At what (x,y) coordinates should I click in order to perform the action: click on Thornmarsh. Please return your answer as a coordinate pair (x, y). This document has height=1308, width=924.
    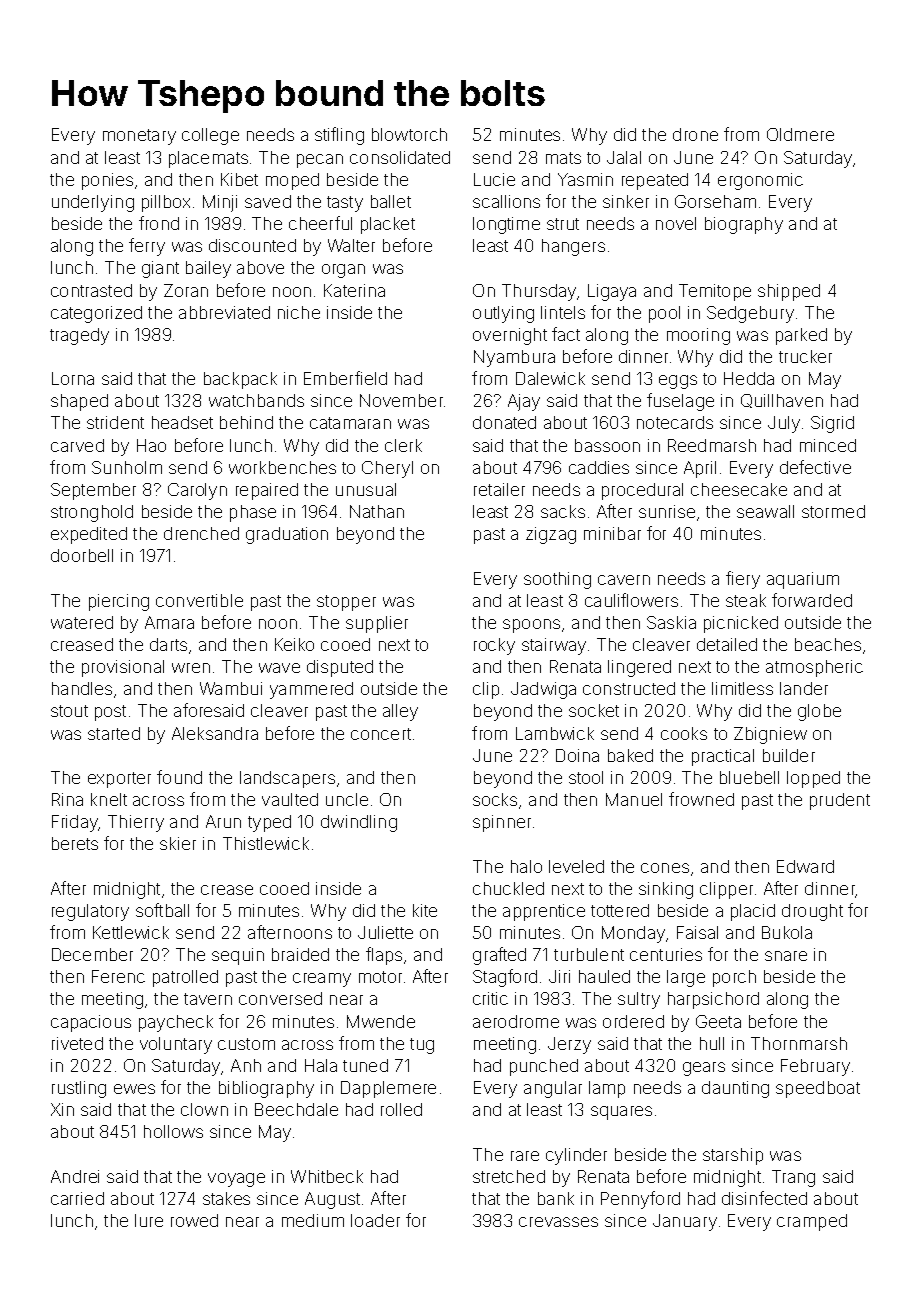
    Looking at the image, I should click on (799, 1043).
